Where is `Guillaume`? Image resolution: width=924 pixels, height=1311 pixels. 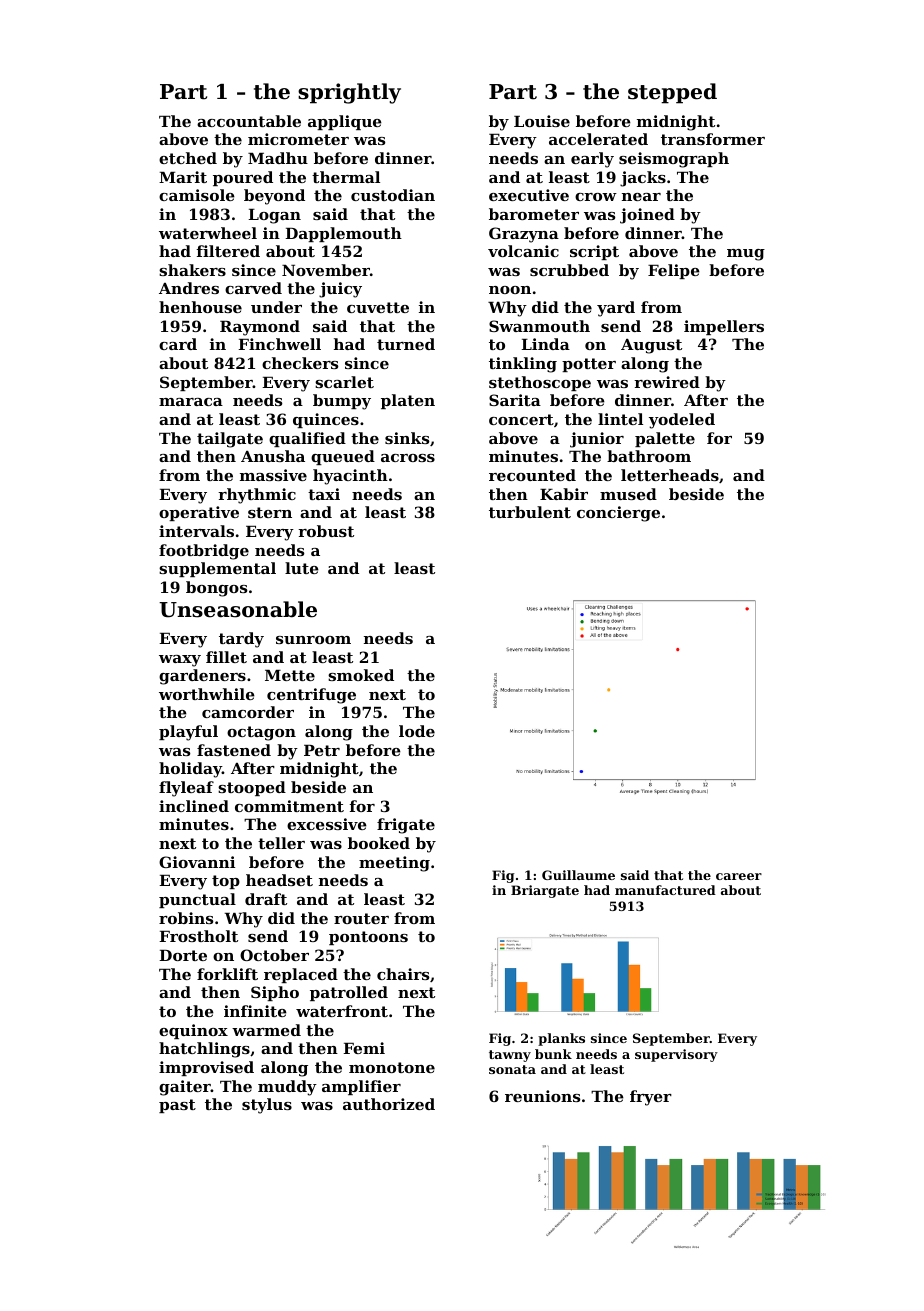
Guillaume is located at coordinates (578, 875).
